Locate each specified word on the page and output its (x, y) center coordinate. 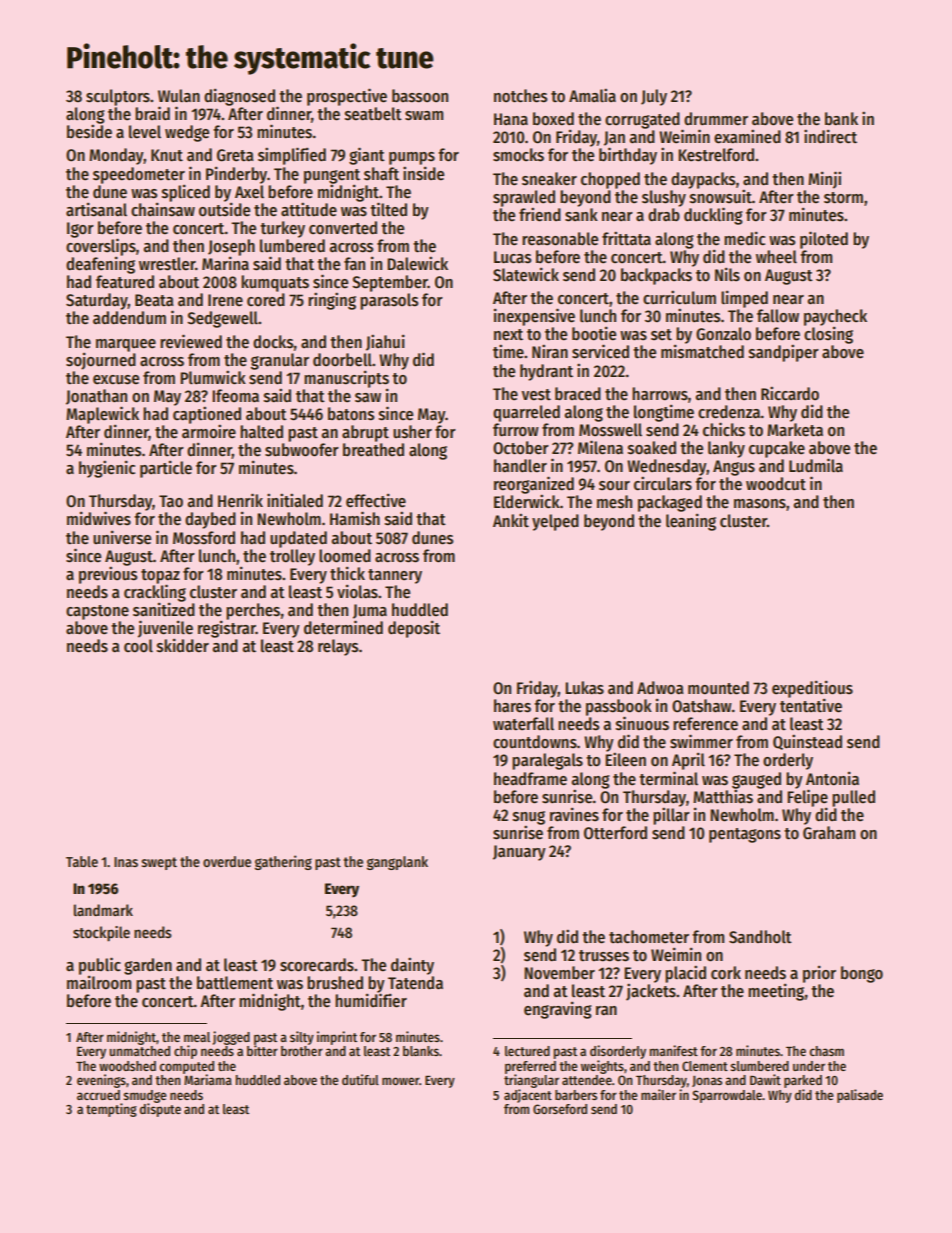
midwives (99, 518)
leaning (691, 522)
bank (841, 119)
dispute (160, 1110)
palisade (860, 1096)
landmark (103, 910)
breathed (373, 450)
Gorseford (560, 1109)
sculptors (118, 97)
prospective (347, 97)
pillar (671, 816)
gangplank (397, 863)
